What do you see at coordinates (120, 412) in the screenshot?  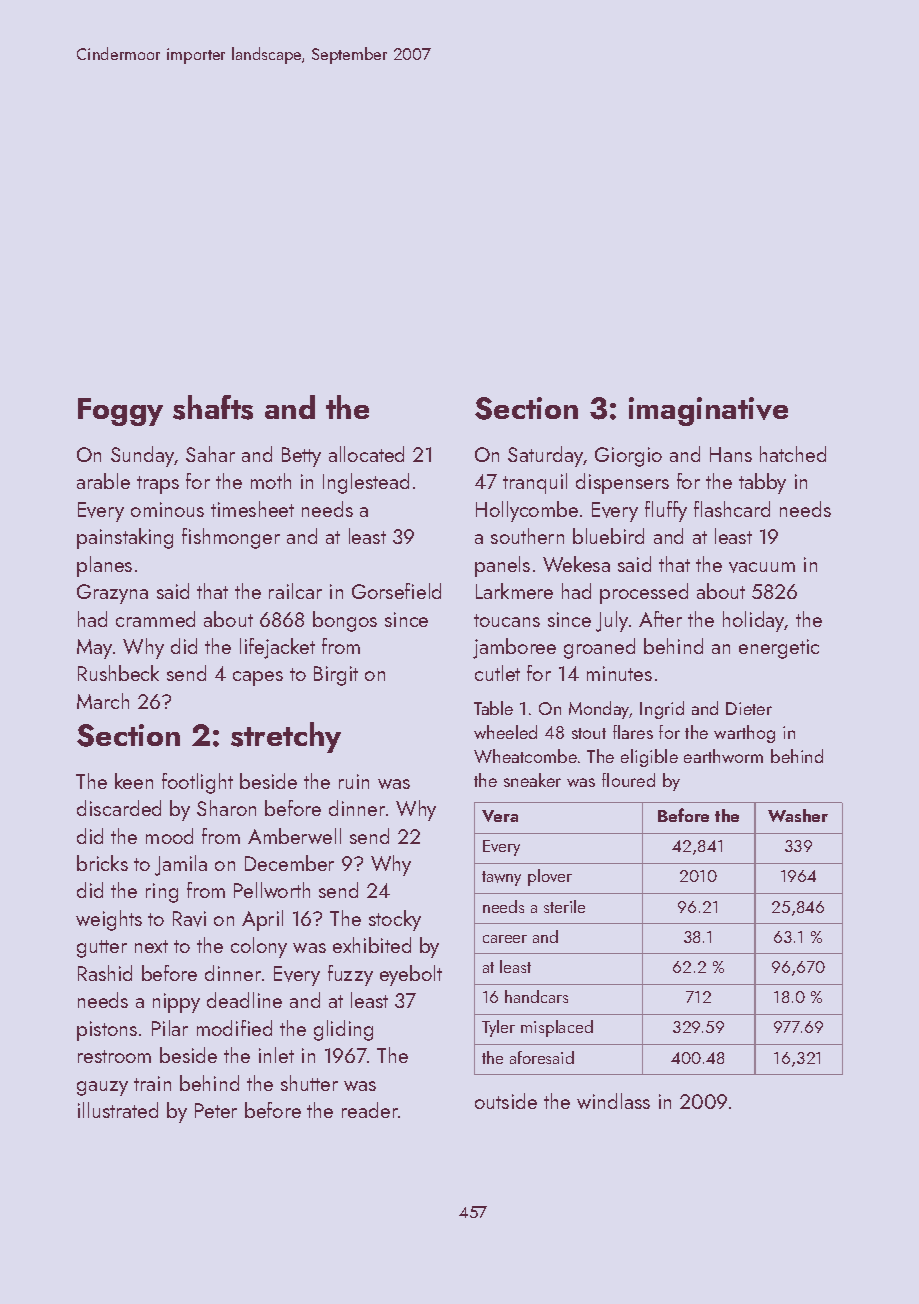 I see `Foggy` at bounding box center [120, 412].
